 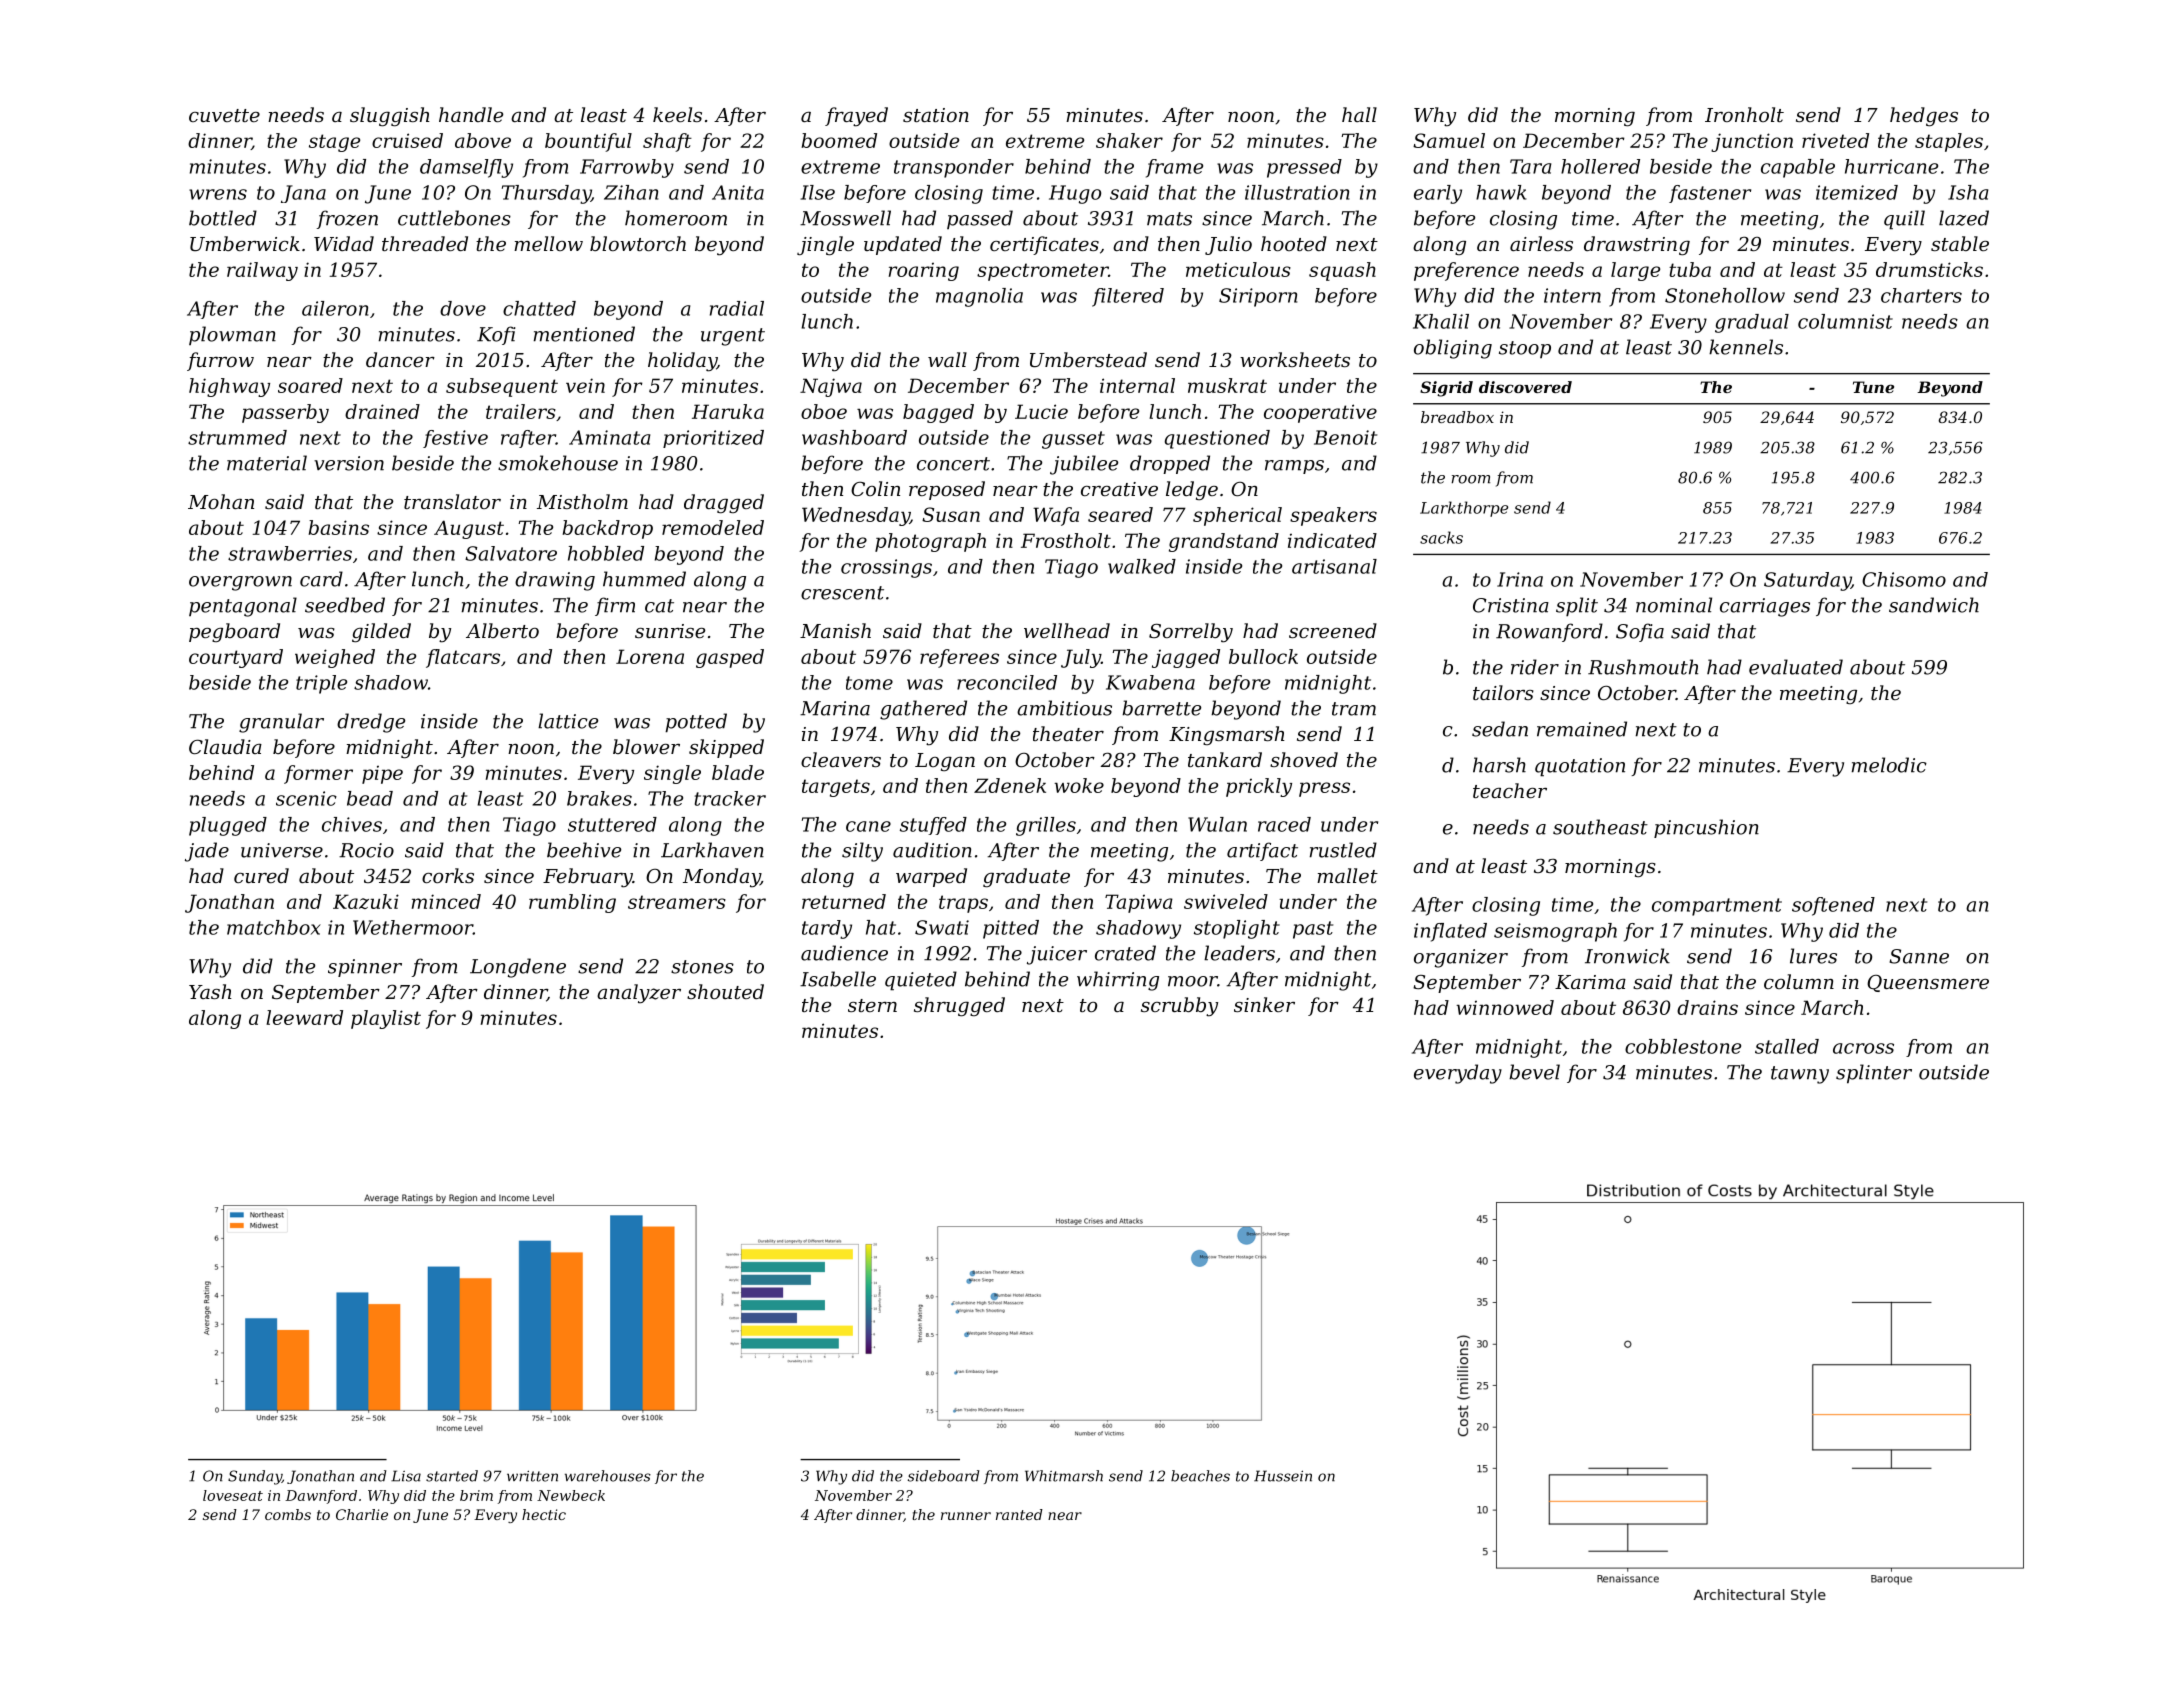 What do you see at coordinates (1924, 117) in the screenshot?
I see `hedges` at bounding box center [1924, 117].
